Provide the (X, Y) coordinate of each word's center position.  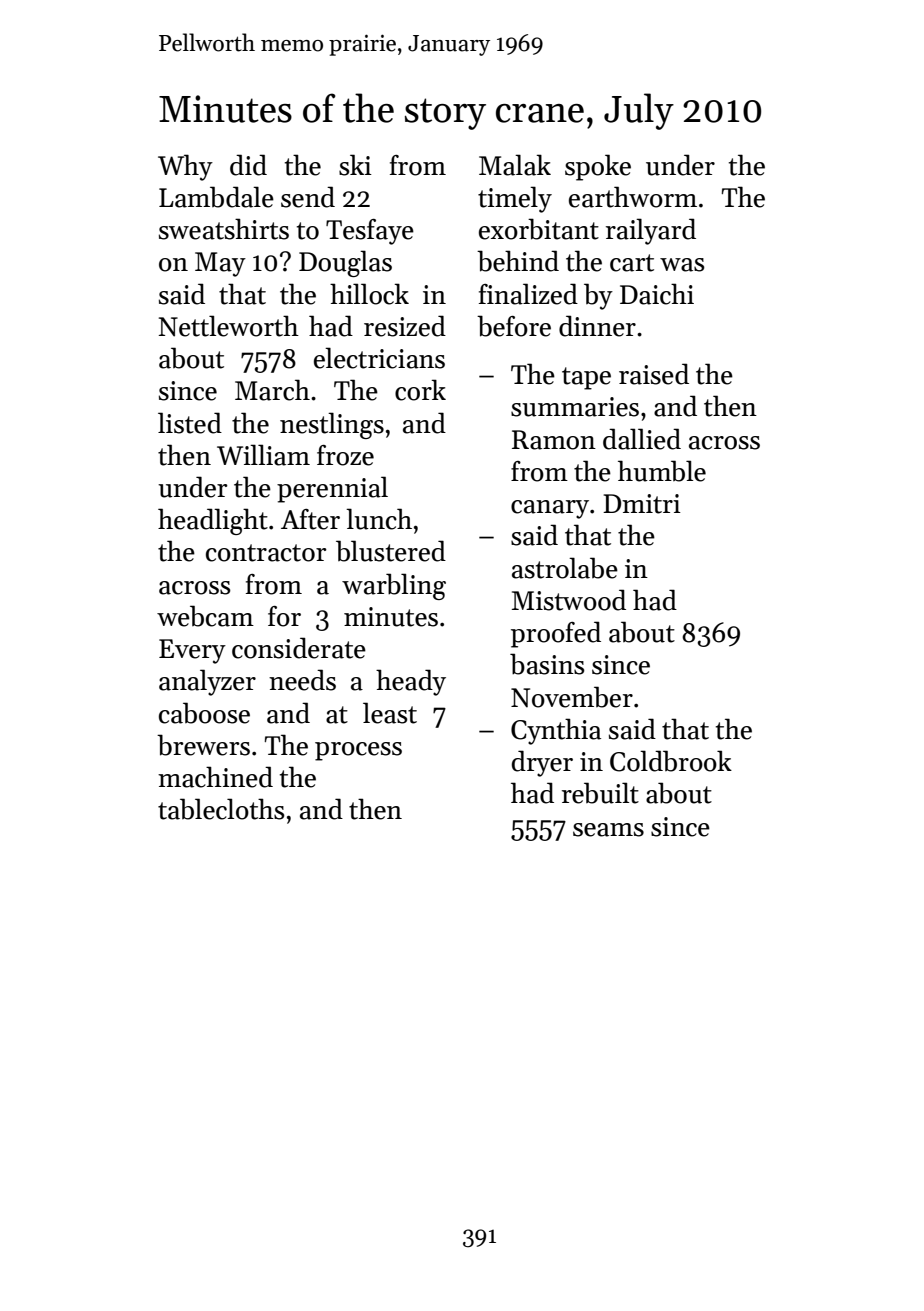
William (263, 455)
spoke (598, 167)
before (514, 326)
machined (215, 777)
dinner (597, 326)
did (248, 165)
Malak (515, 165)
